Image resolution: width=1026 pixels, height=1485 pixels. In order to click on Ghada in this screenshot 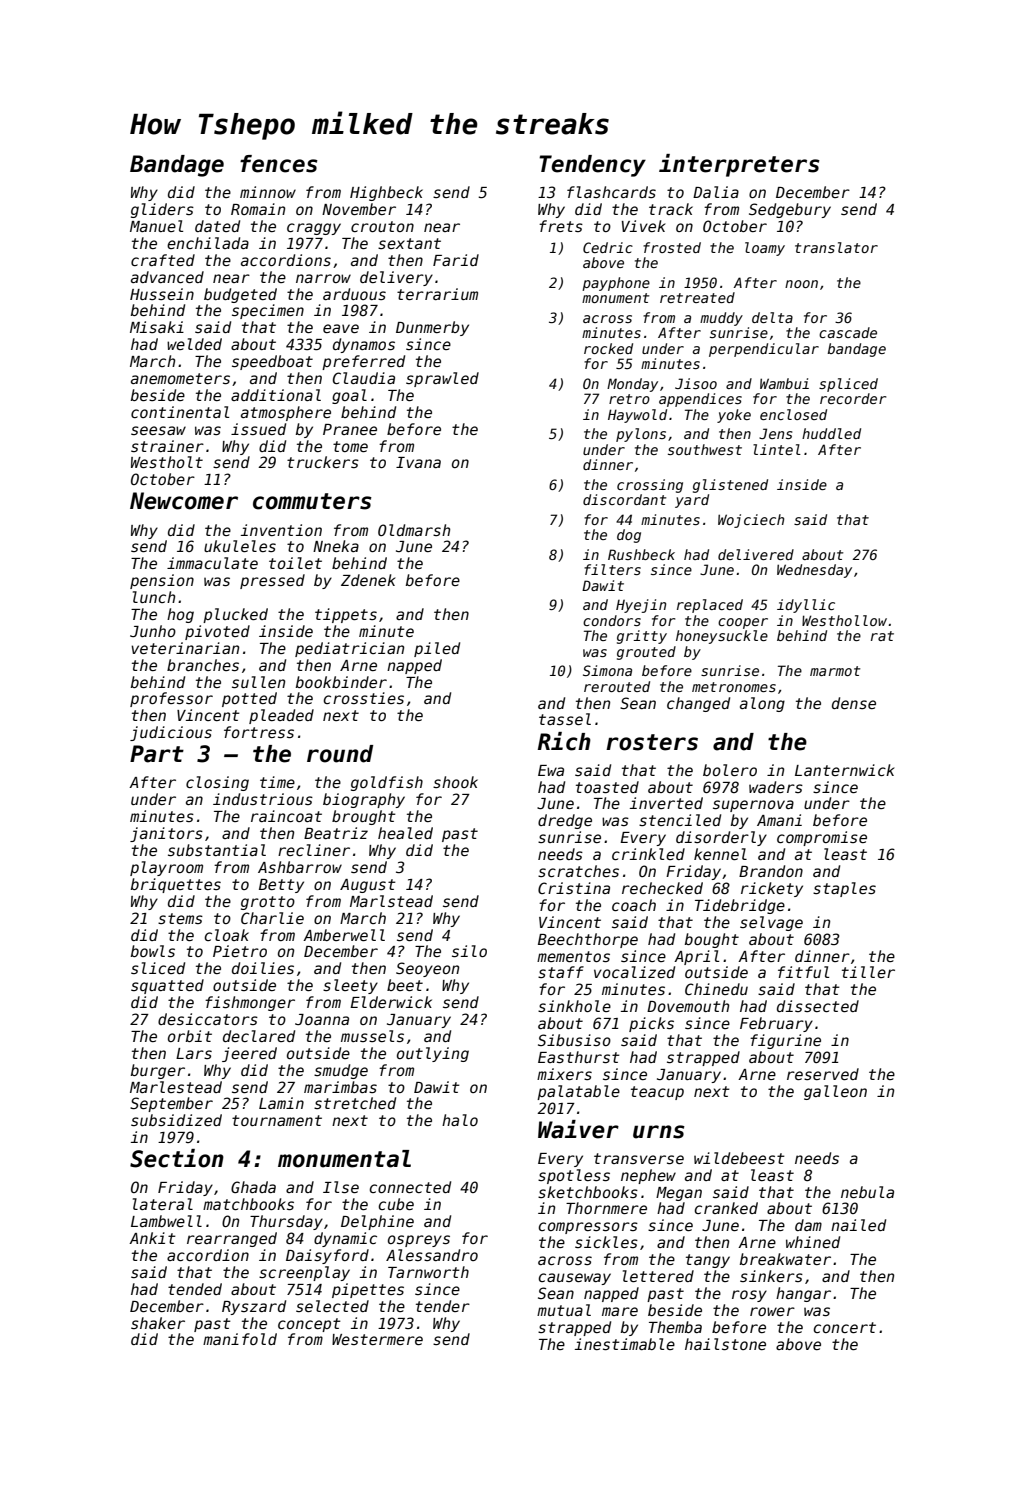, I will do `click(253, 1187)`.
